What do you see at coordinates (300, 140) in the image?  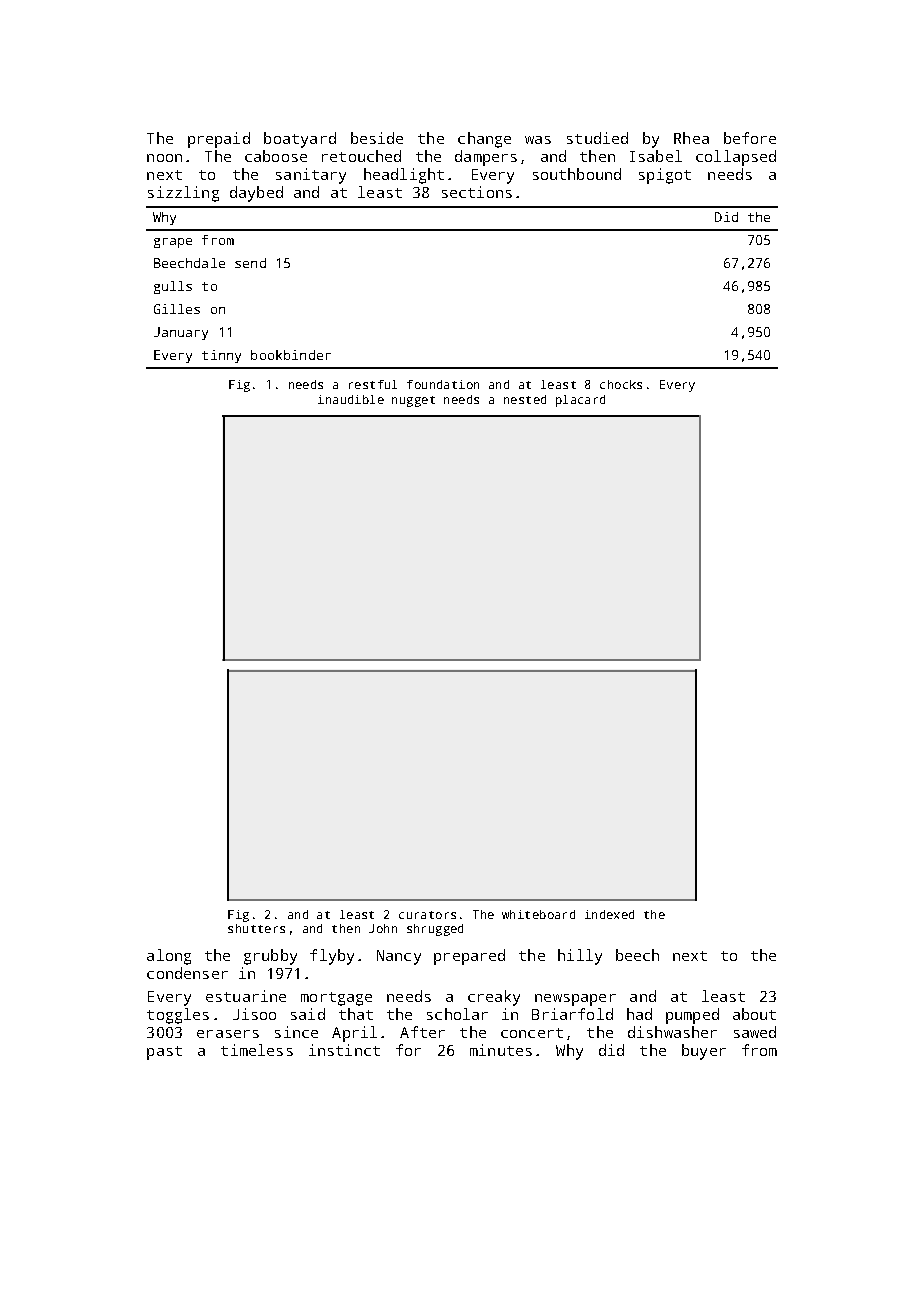 I see `boatyard` at bounding box center [300, 140].
